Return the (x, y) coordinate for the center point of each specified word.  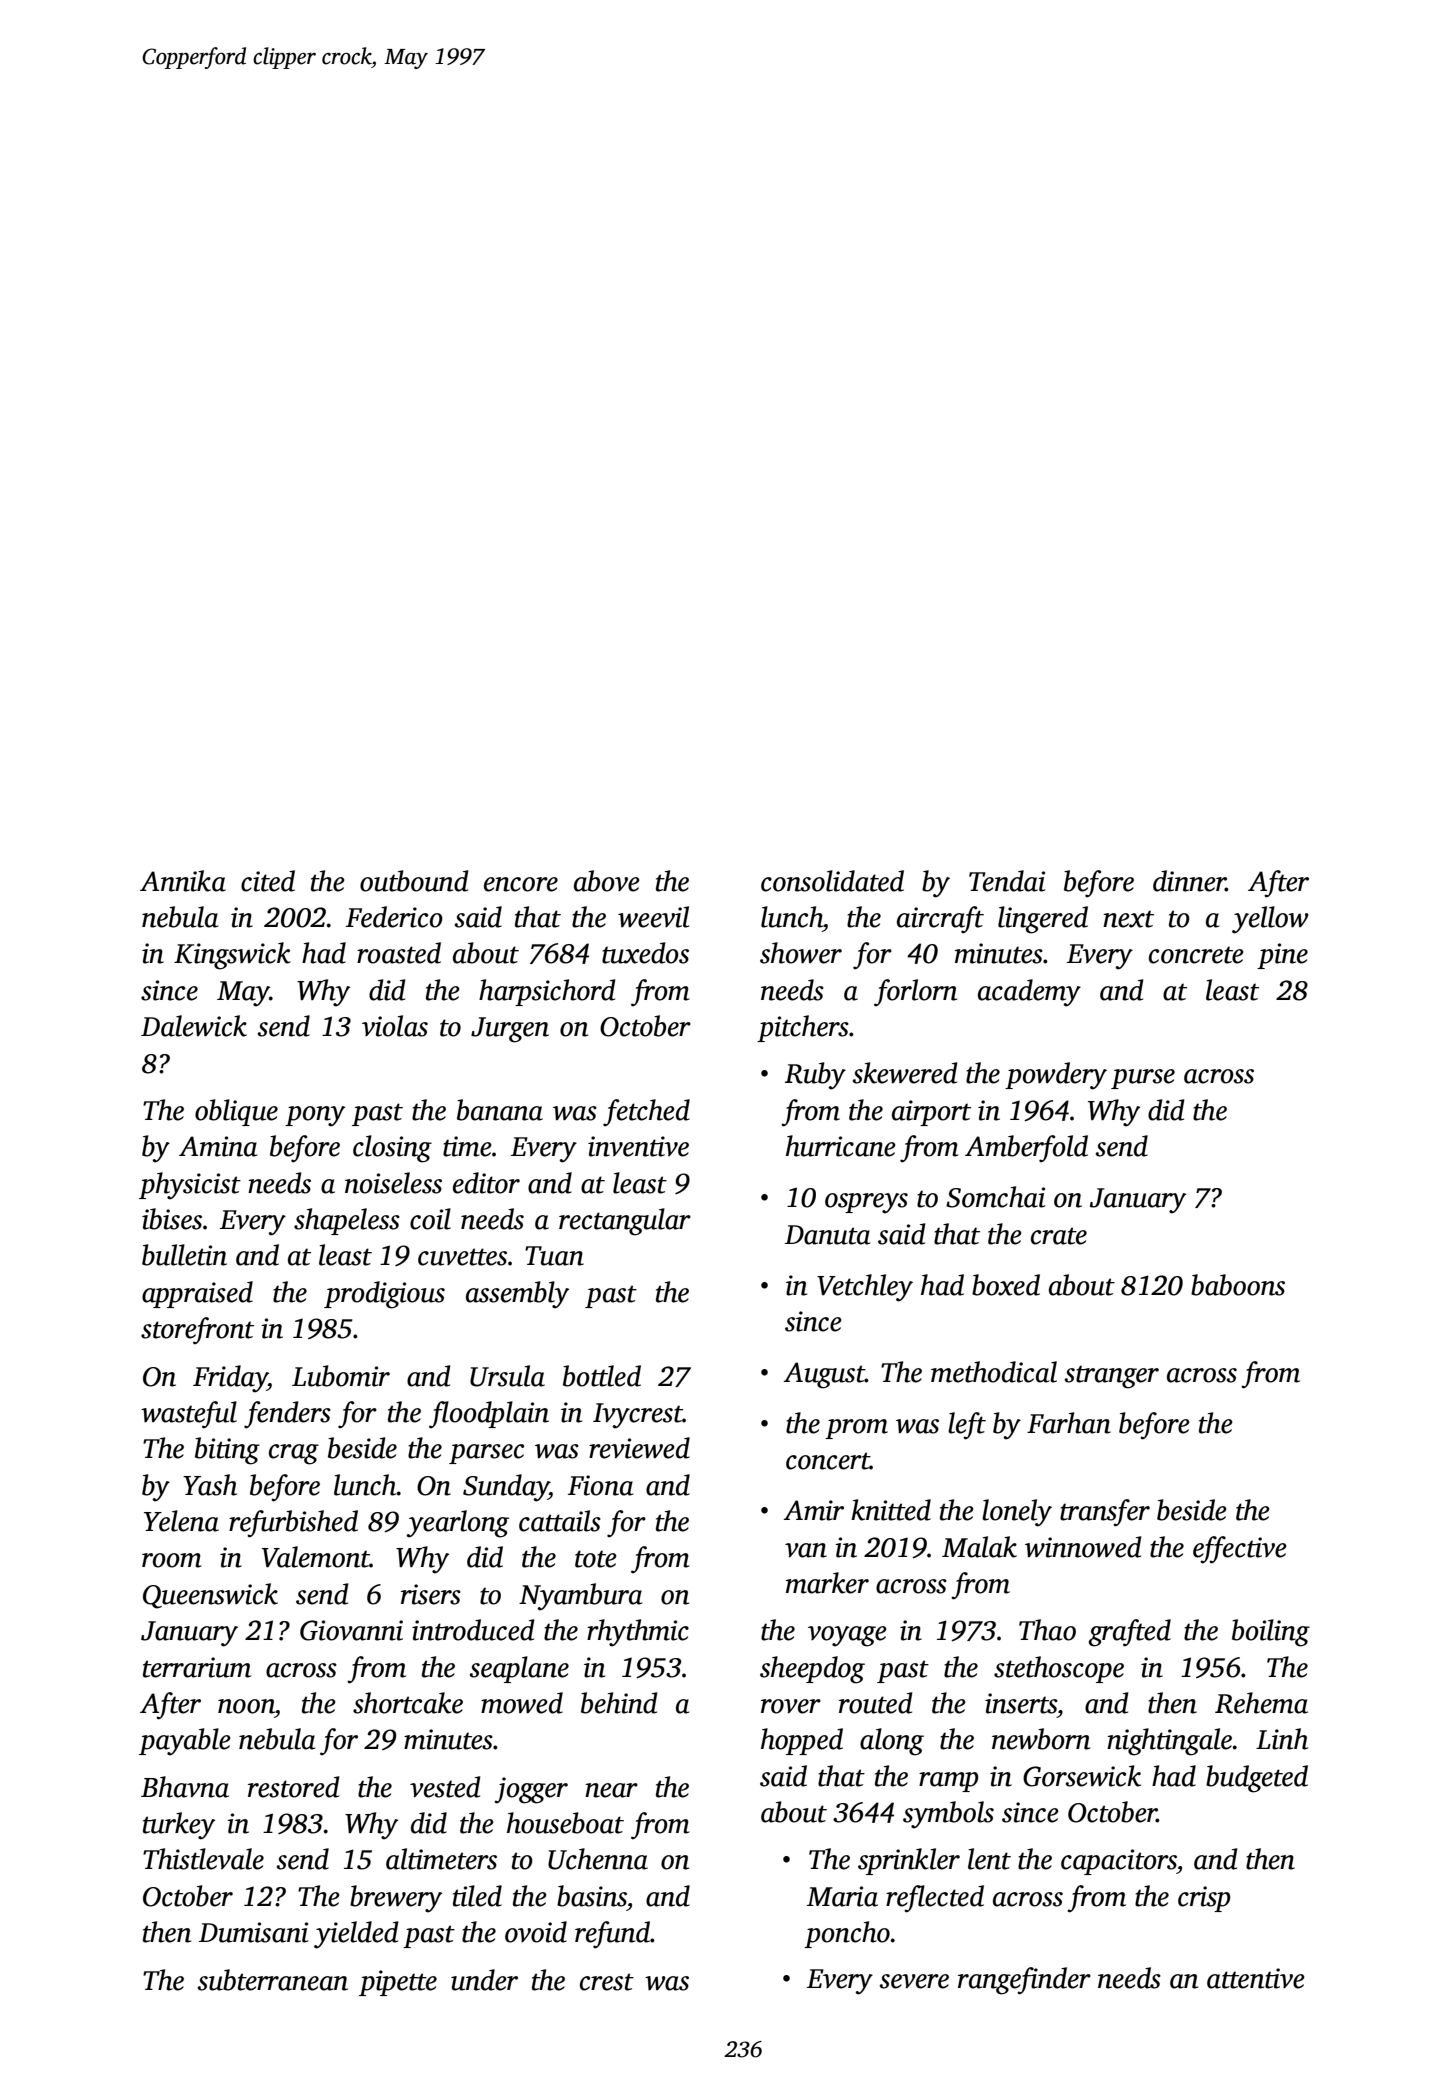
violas (395, 1026)
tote (596, 1559)
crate (1059, 1236)
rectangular (625, 1222)
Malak (979, 1547)
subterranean (272, 1980)
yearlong (457, 1524)
